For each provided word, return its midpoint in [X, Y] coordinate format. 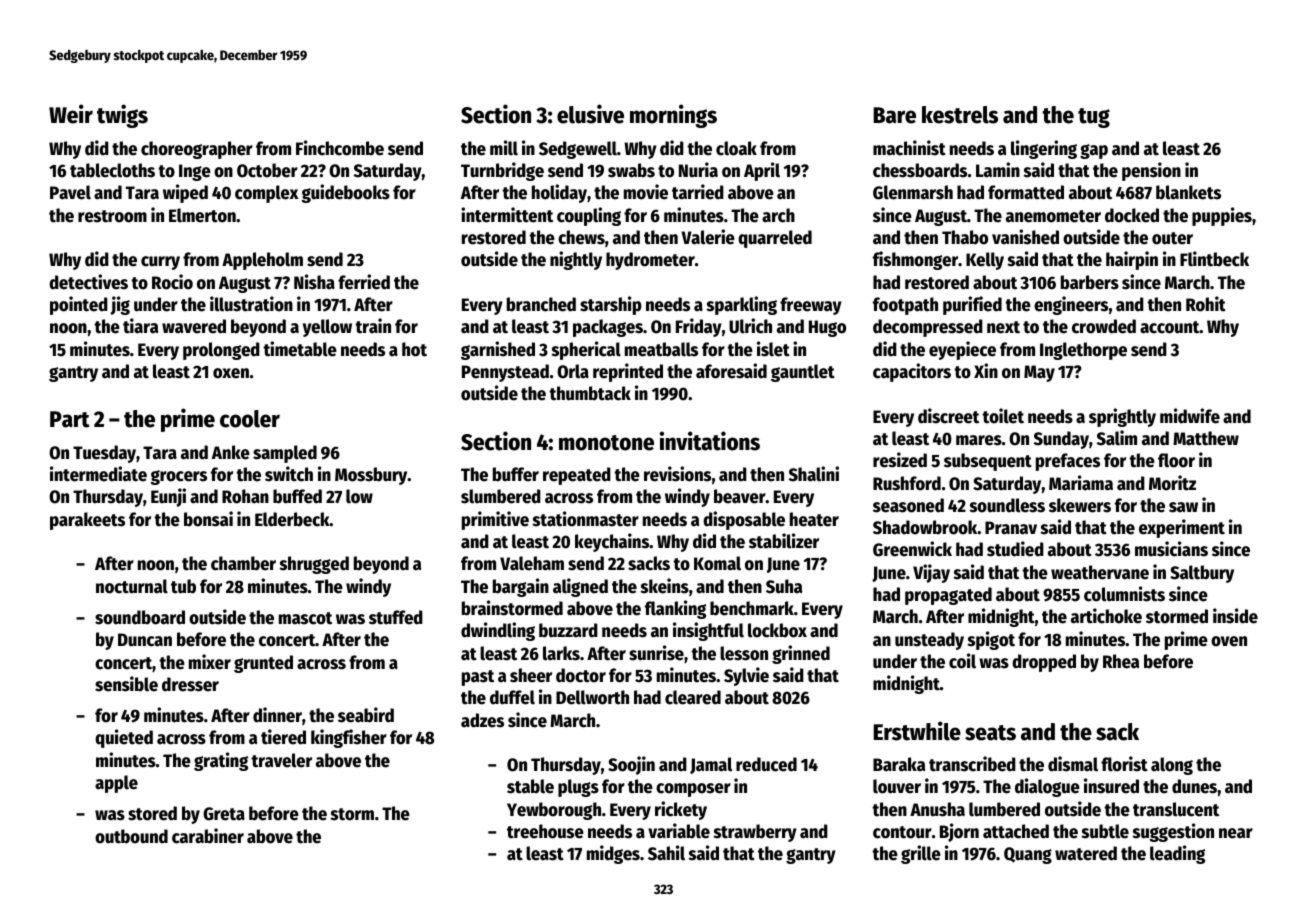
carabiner [208, 836]
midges [613, 854]
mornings [673, 116]
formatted [1026, 192]
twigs [122, 116]
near [1236, 833]
